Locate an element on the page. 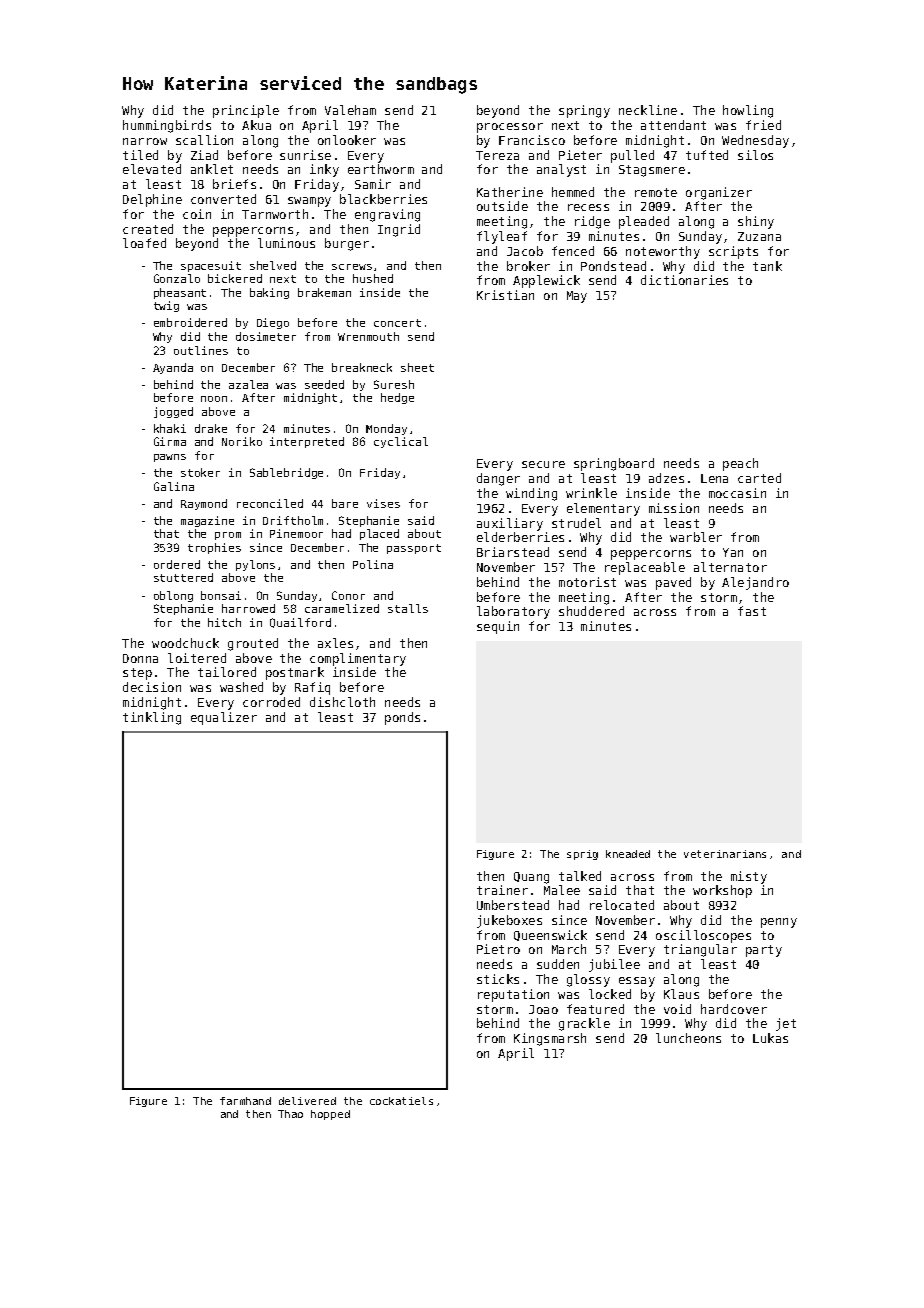 Image resolution: width=924 pixels, height=1308 pixels. principle is located at coordinates (246, 111).
